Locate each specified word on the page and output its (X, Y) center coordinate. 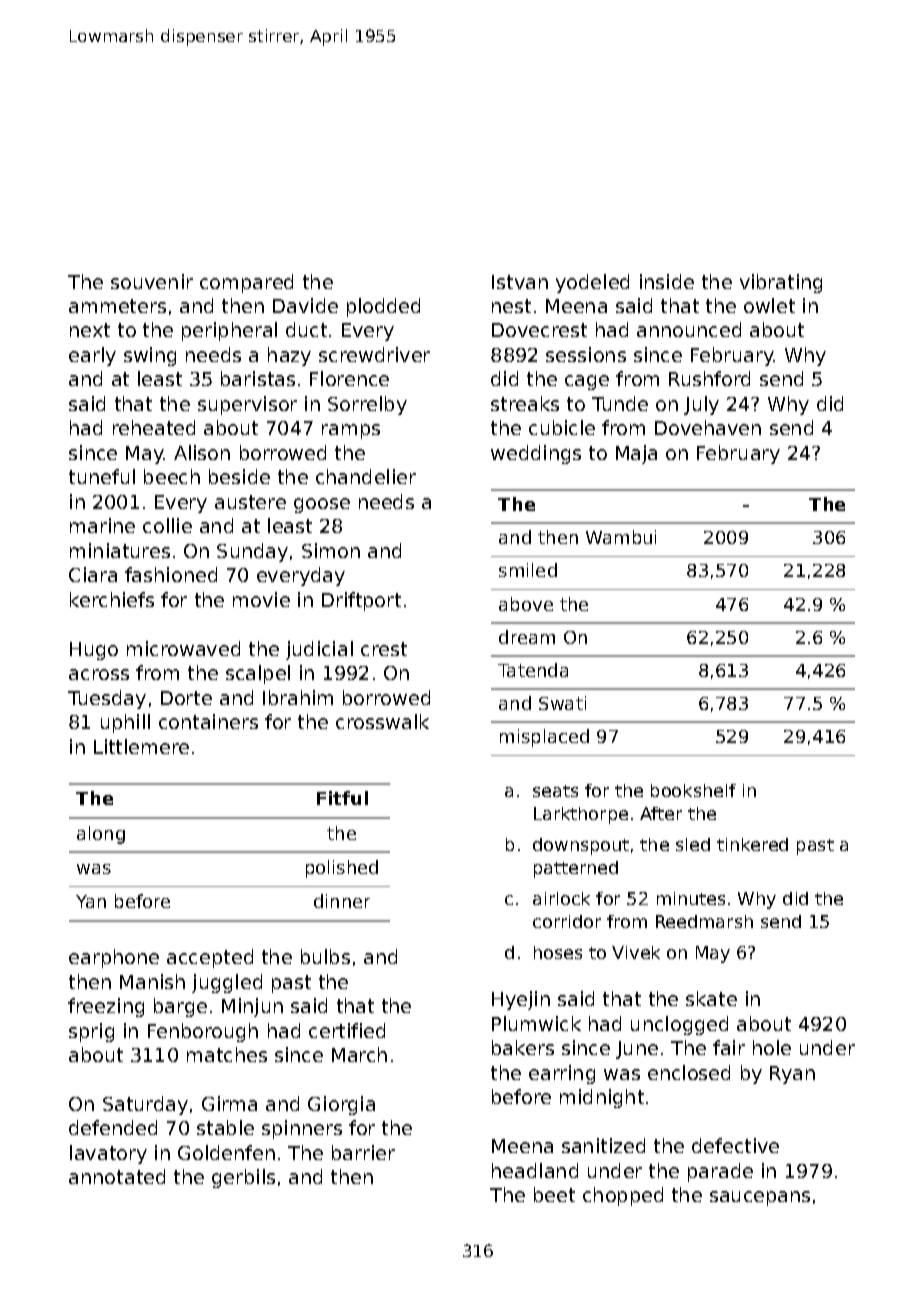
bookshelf (693, 790)
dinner (342, 901)
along (101, 835)
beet (554, 1194)
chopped (623, 1196)
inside (667, 281)
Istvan (520, 282)
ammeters (117, 306)
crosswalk (382, 721)
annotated (117, 1176)
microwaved (183, 648)
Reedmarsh (704, 921)
